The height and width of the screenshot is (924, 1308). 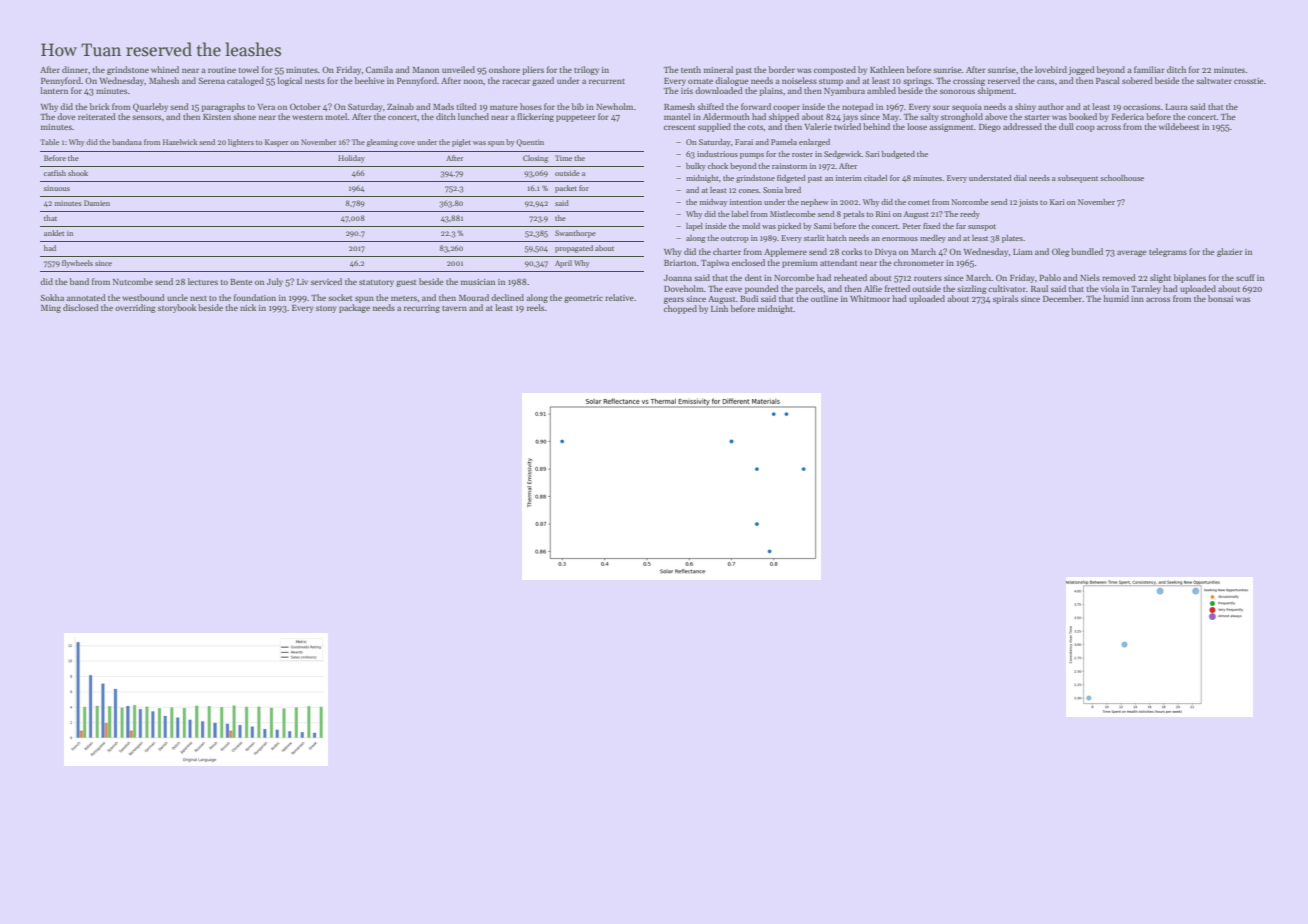 I want to click on lovebird, so click(x=1051, y=69).
